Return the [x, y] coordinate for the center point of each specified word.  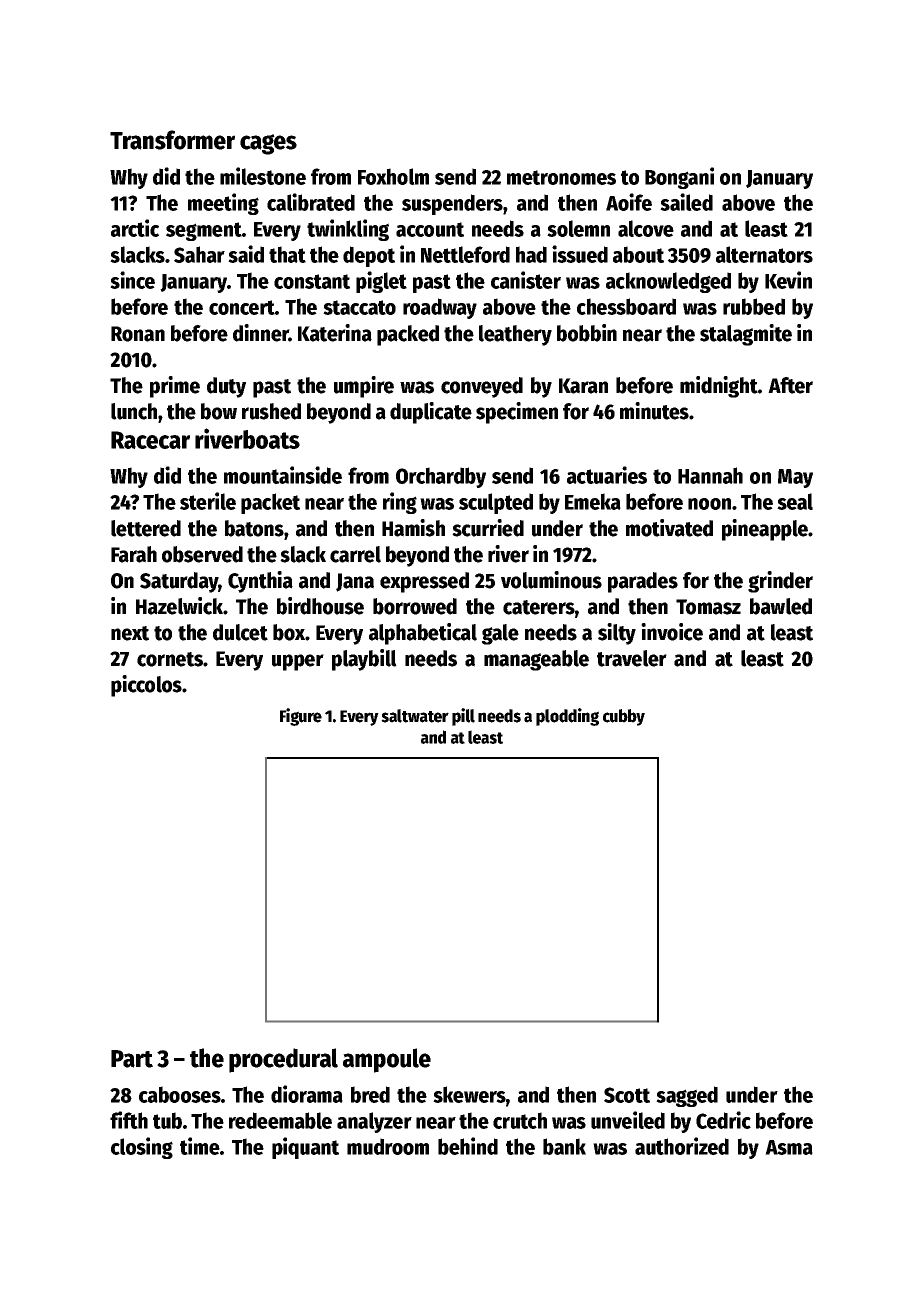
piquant [305, 1148]
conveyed [482, 387]
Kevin [788, 280]
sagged [687, 1096]
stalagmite [746, 335]
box [289, 632]
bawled [781, 606]
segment [204, 231]
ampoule [387, 1060]
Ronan [138, 334]
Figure [301, 717]
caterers [539, 607]
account [430, 229]
